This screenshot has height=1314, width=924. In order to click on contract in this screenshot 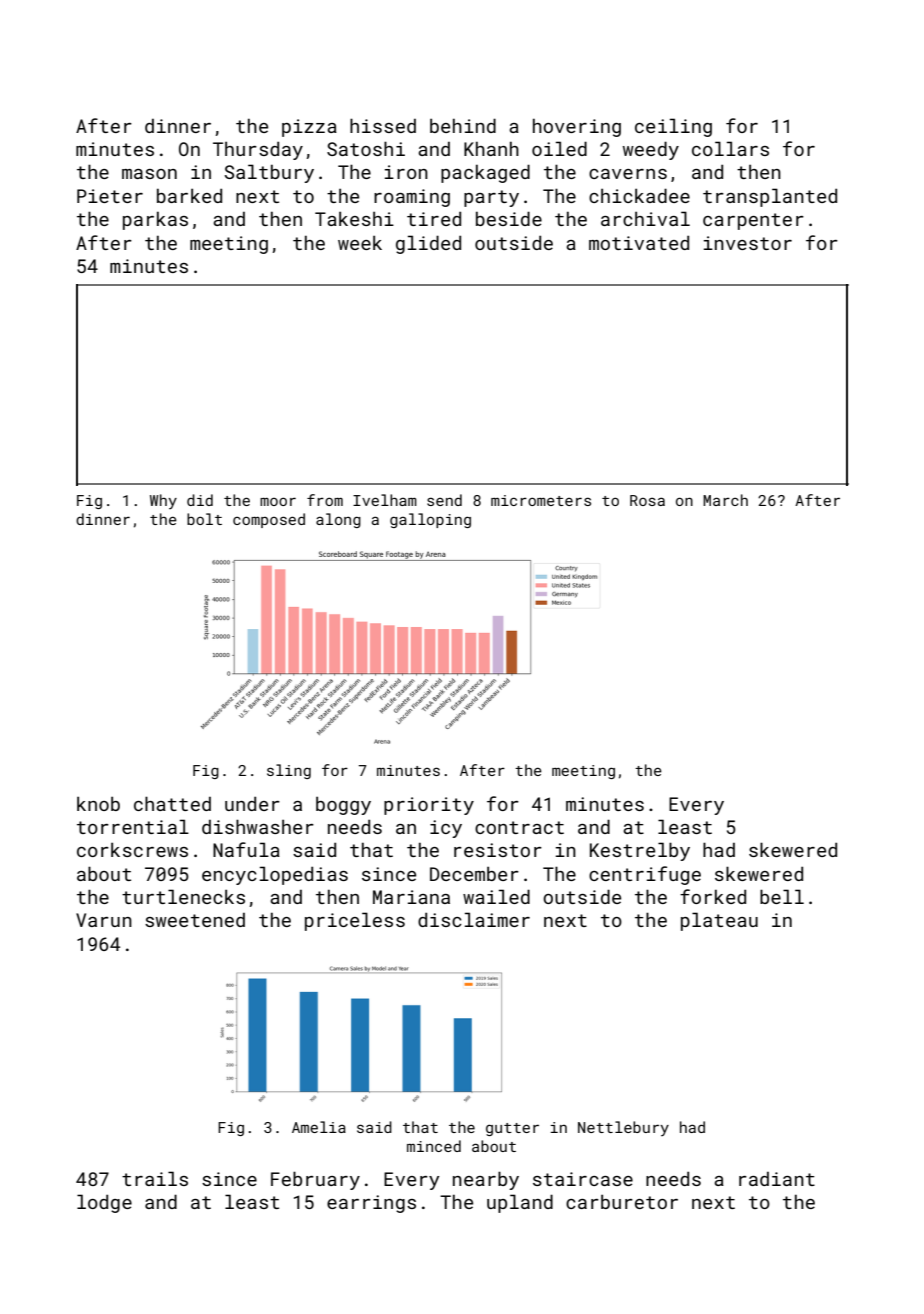, I will do `click(519, 827)`.
